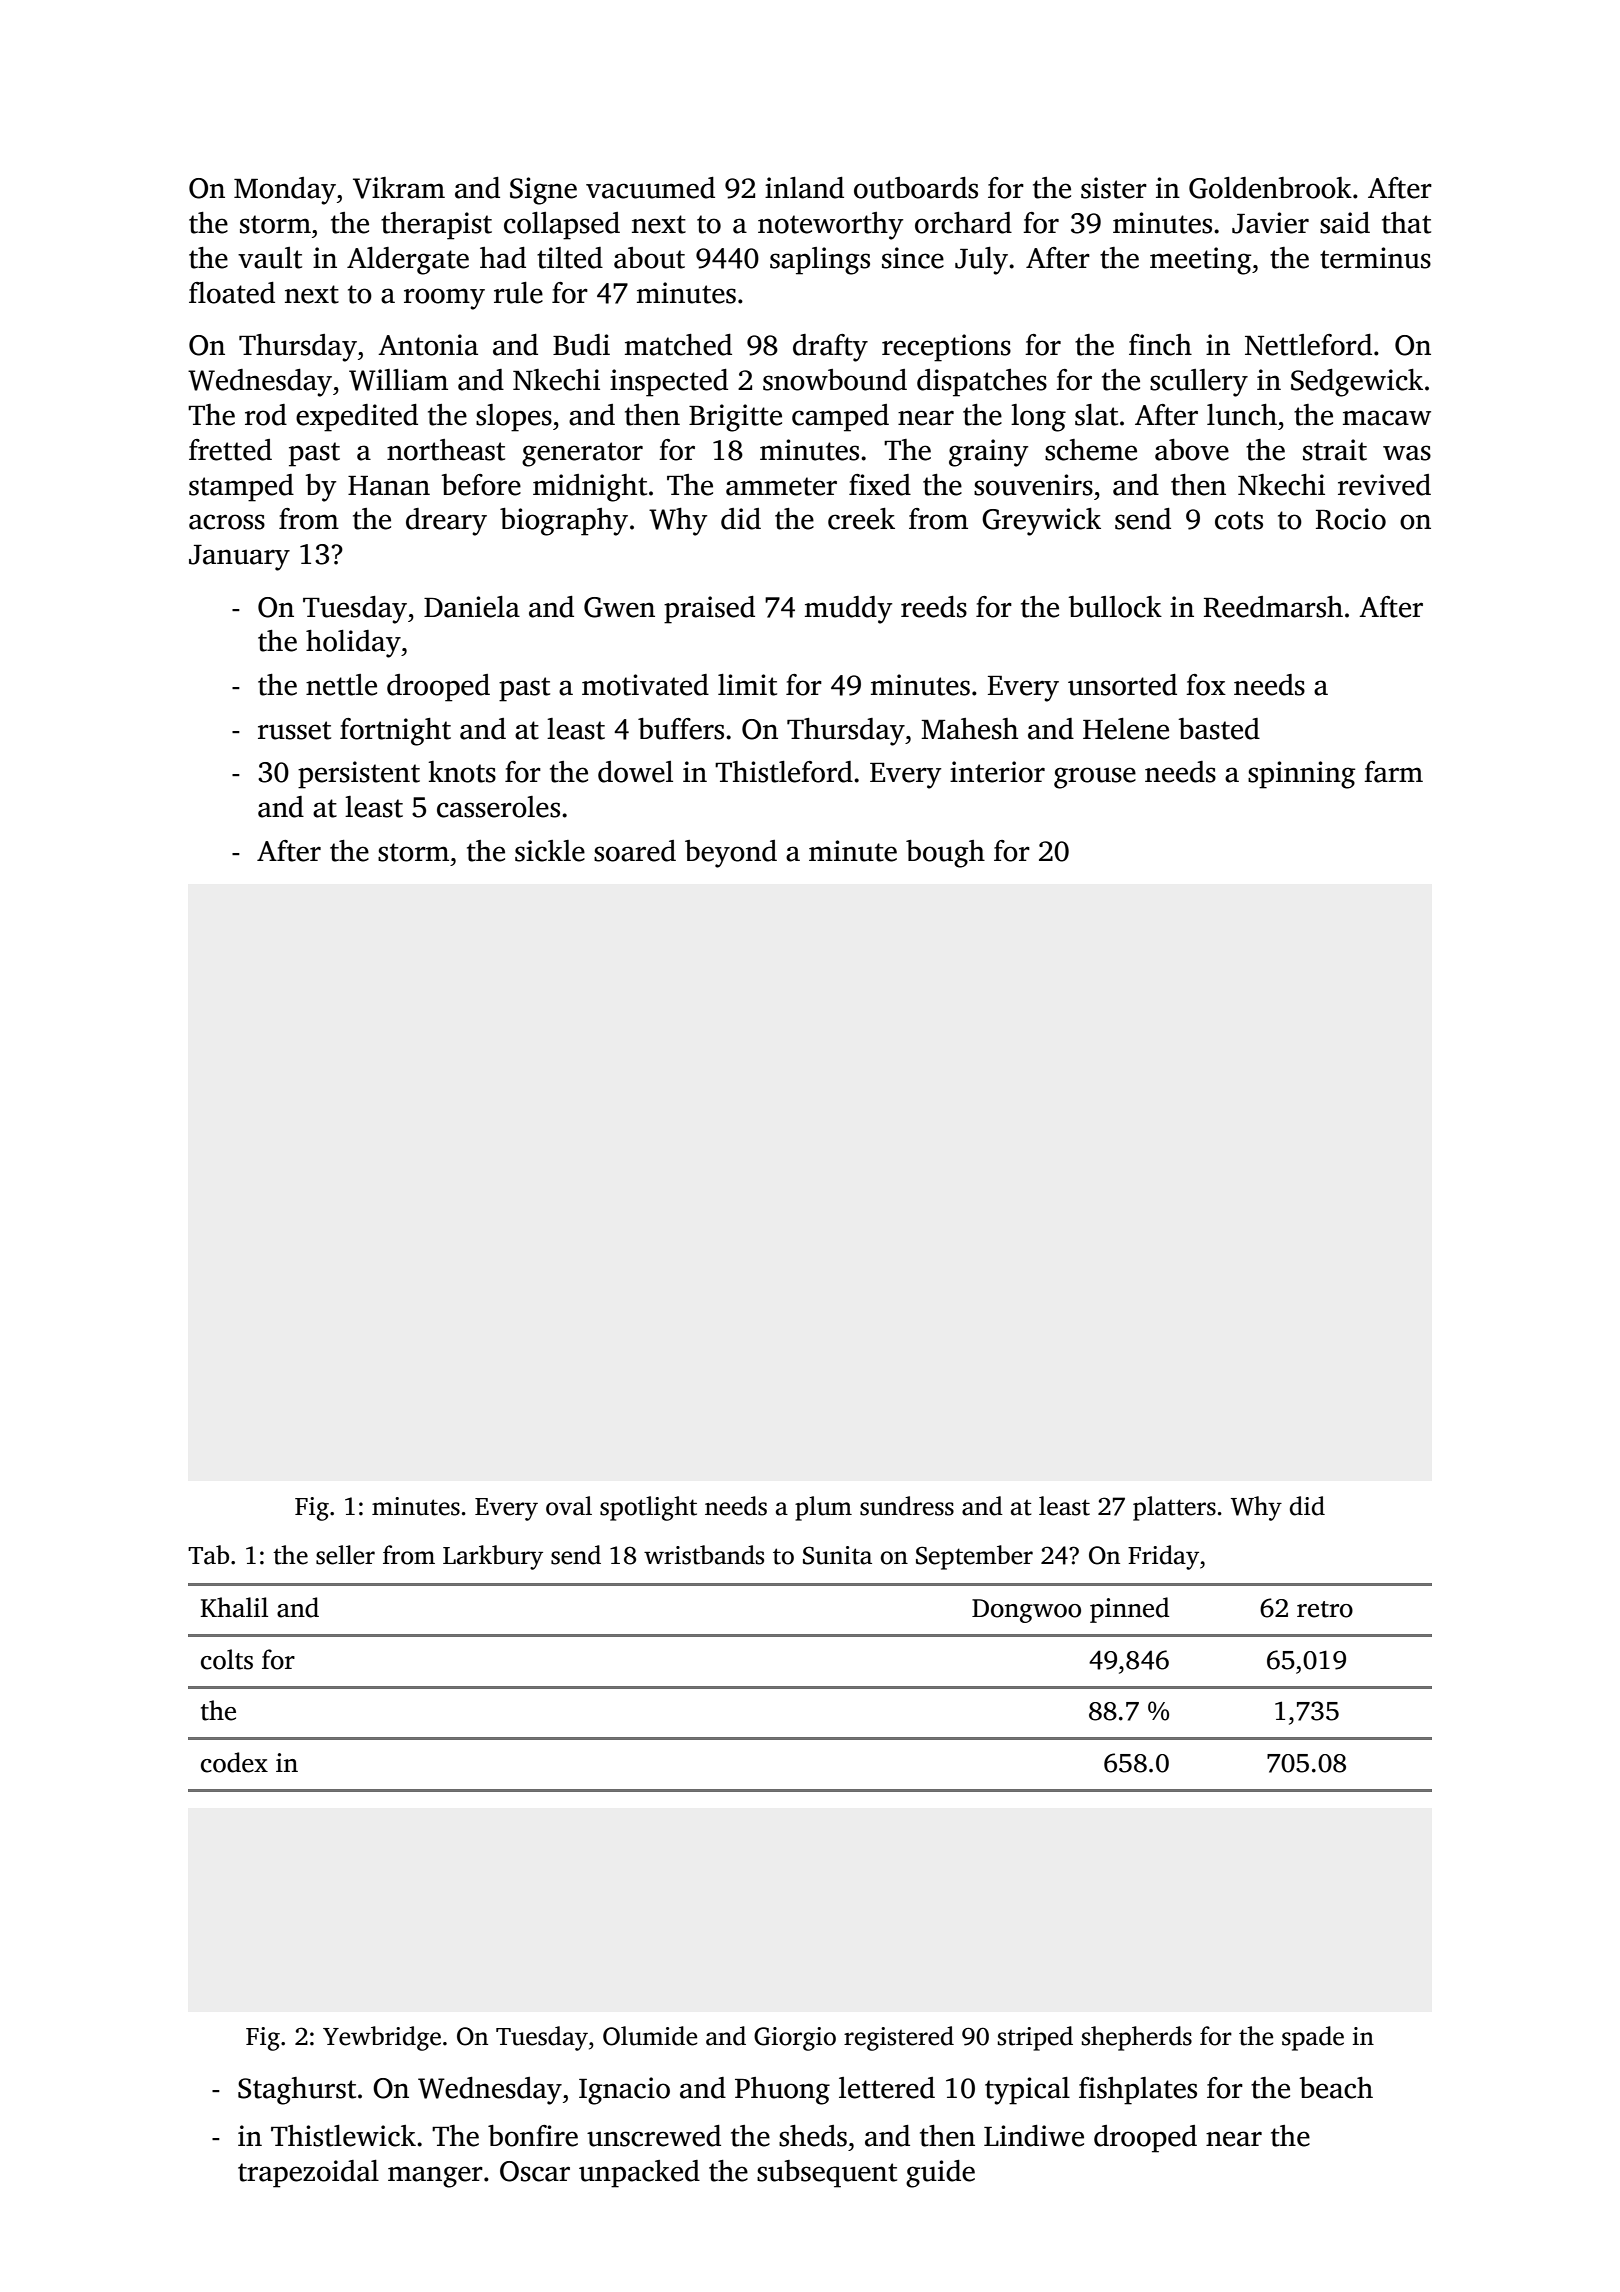 The image size is (1620, 2292). Describe the element at coordinates (535, 2171) in the image. I see `Oscar` at that location.
